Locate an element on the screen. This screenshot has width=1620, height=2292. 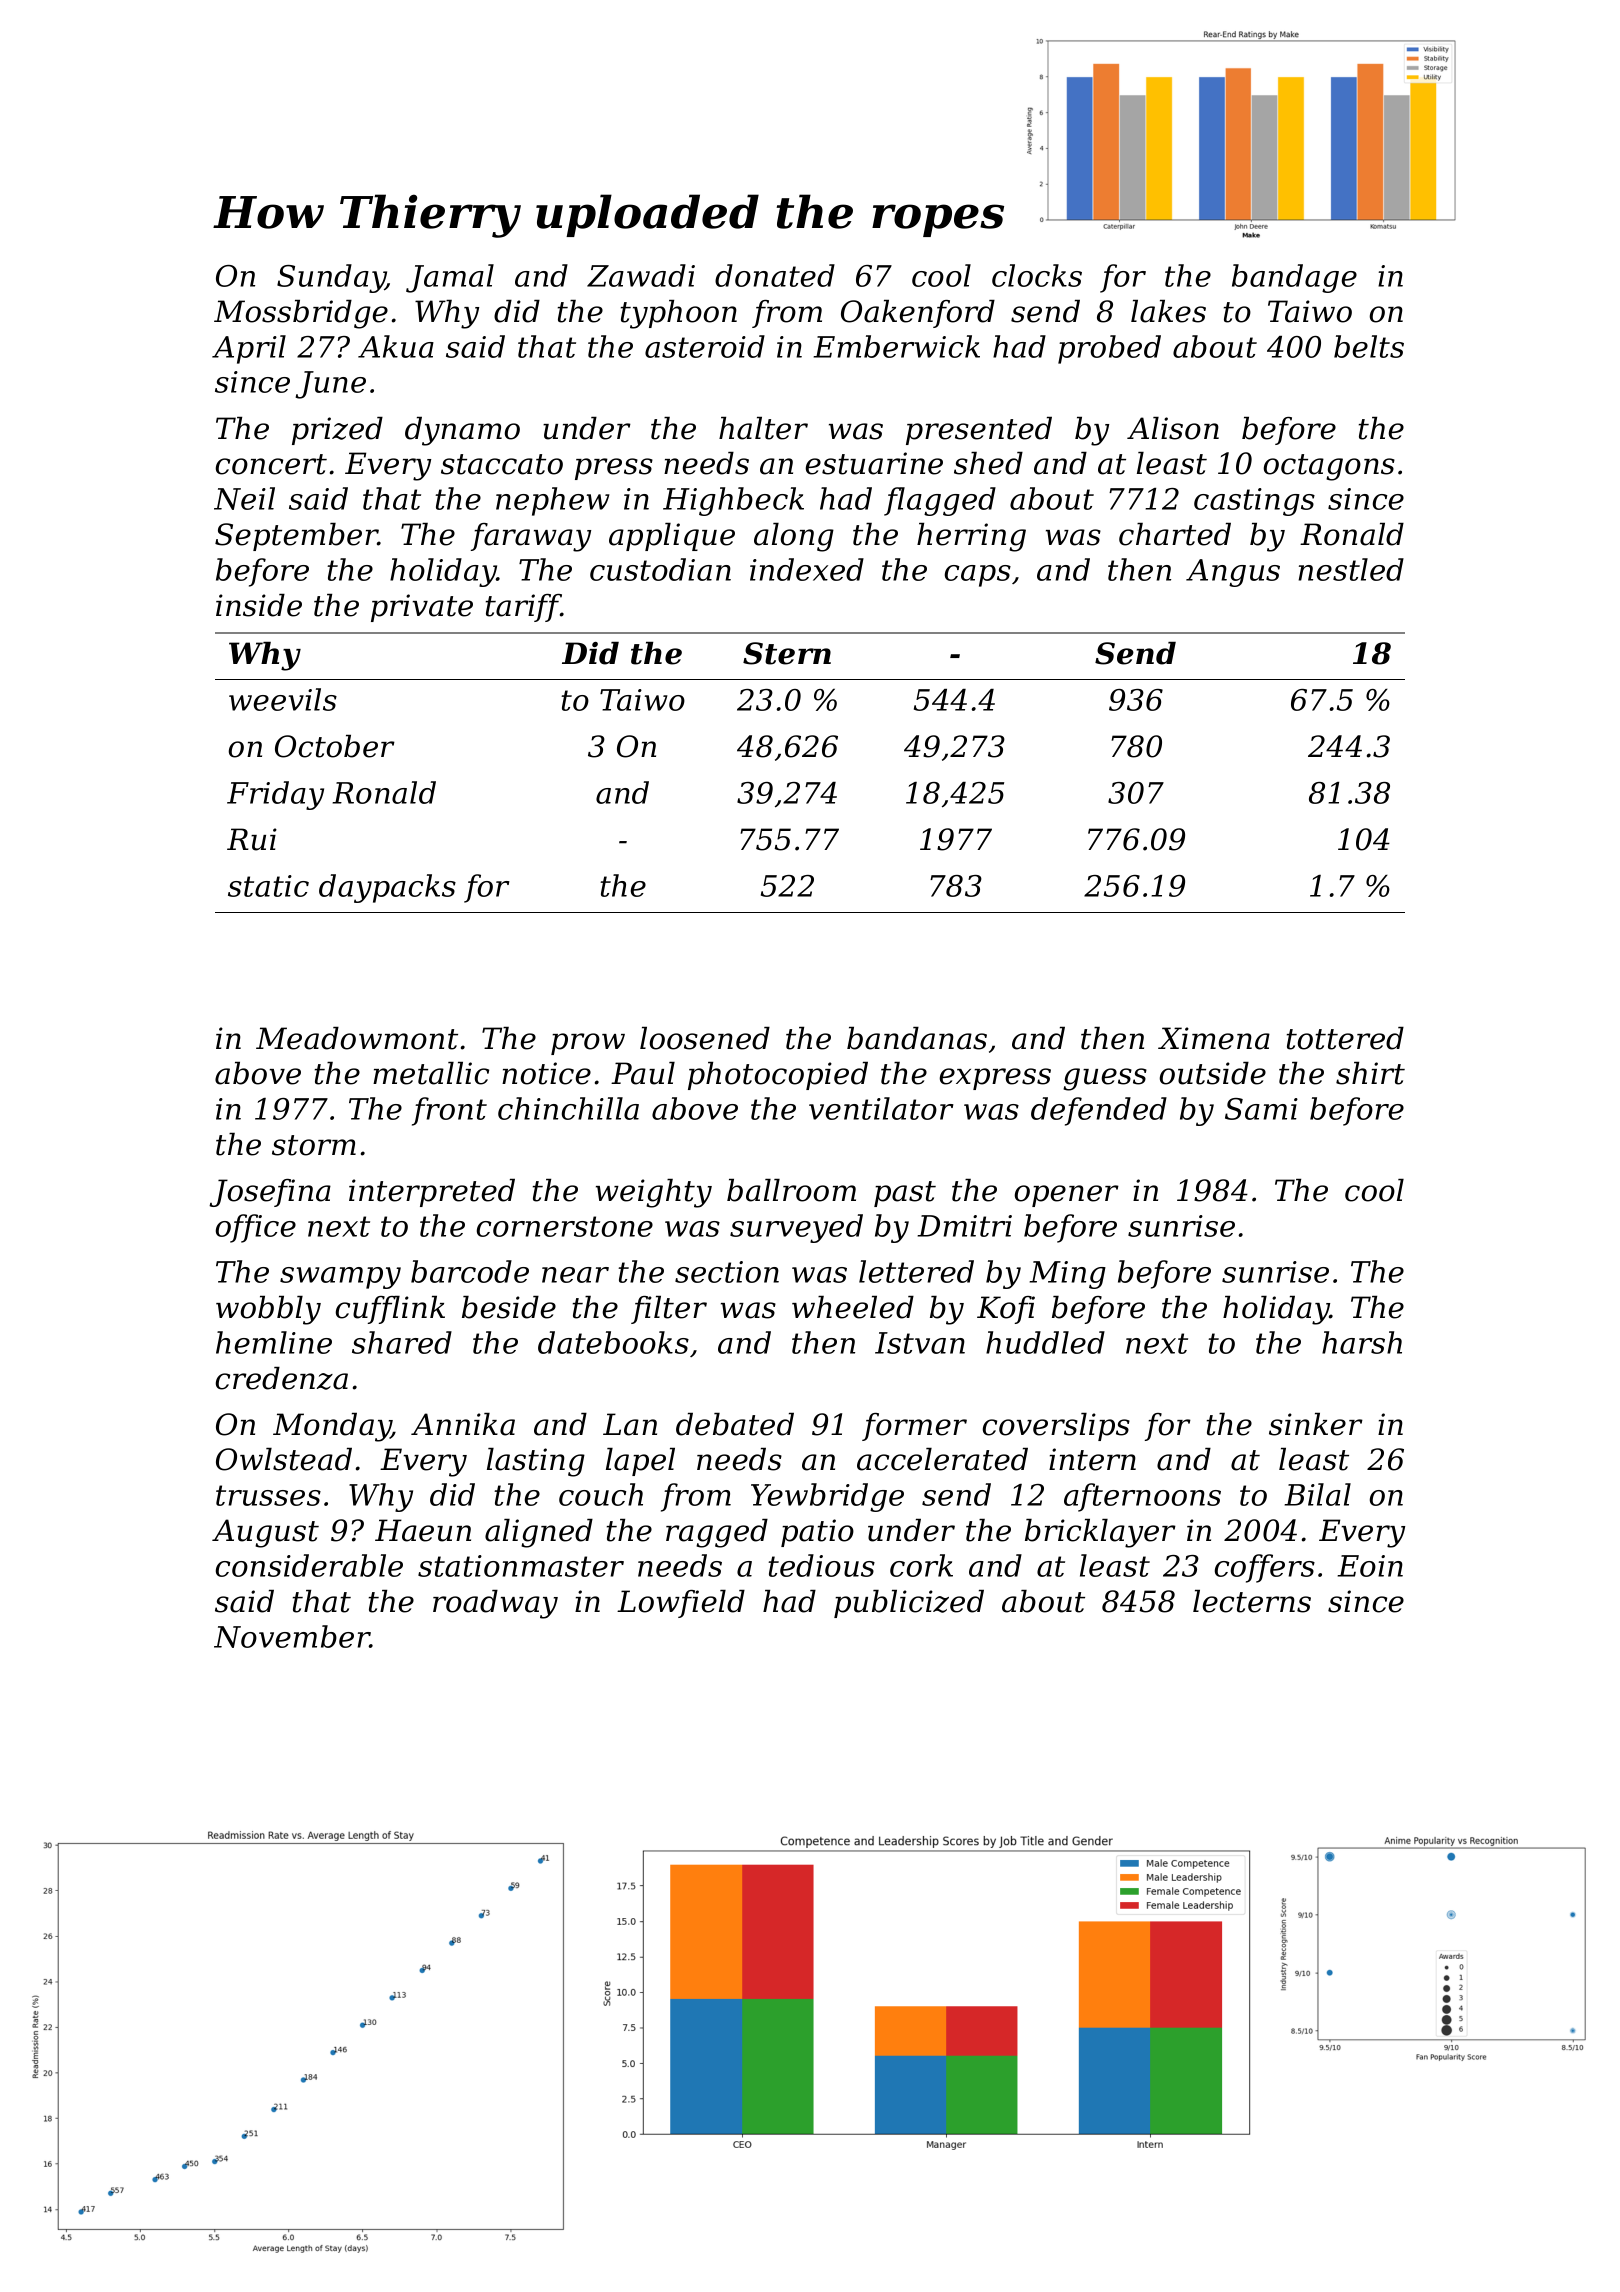
opener is located at coordinates (1067, 1196).
